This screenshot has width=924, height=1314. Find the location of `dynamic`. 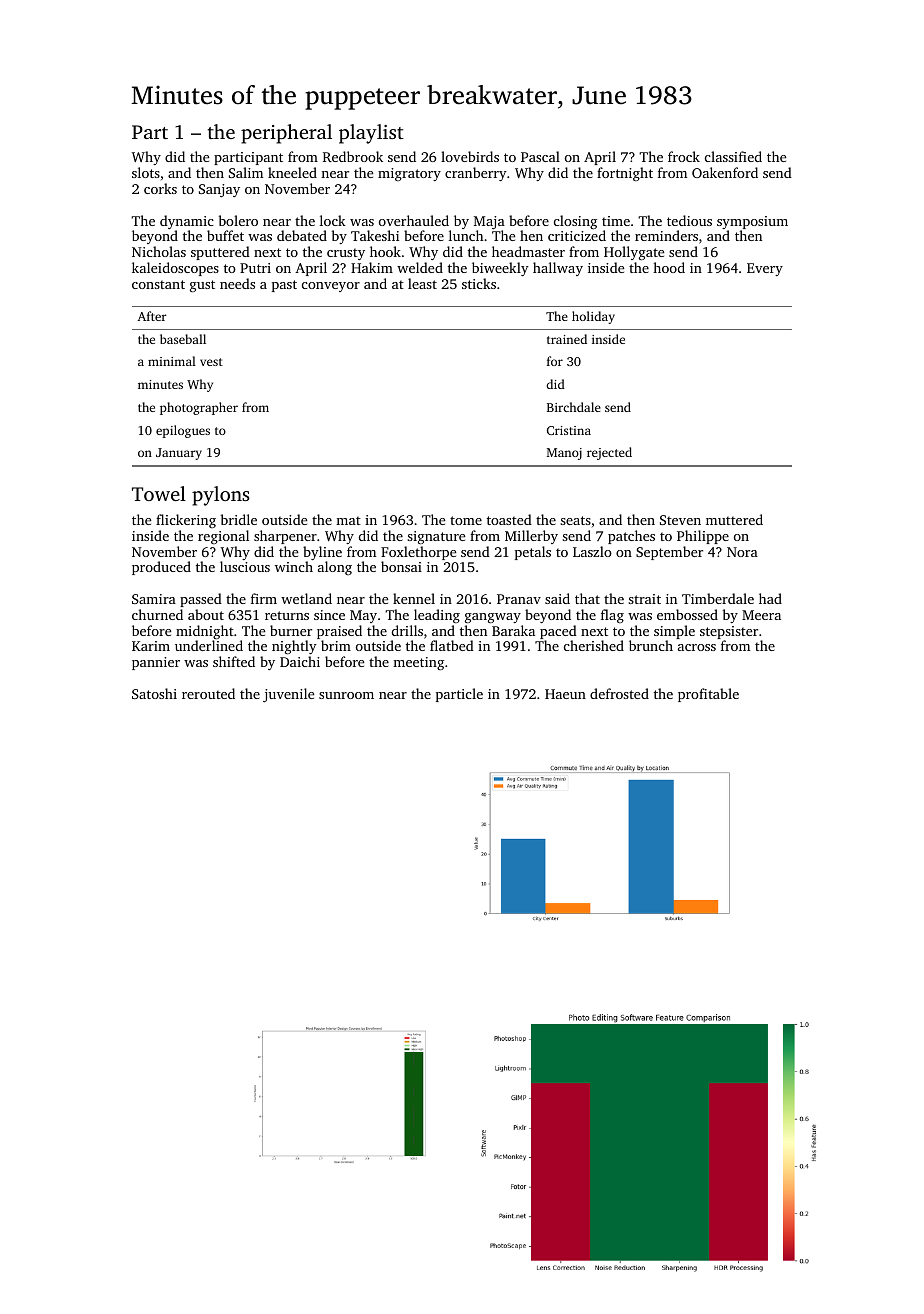

dynamic is located at coordinates (187, 222).
